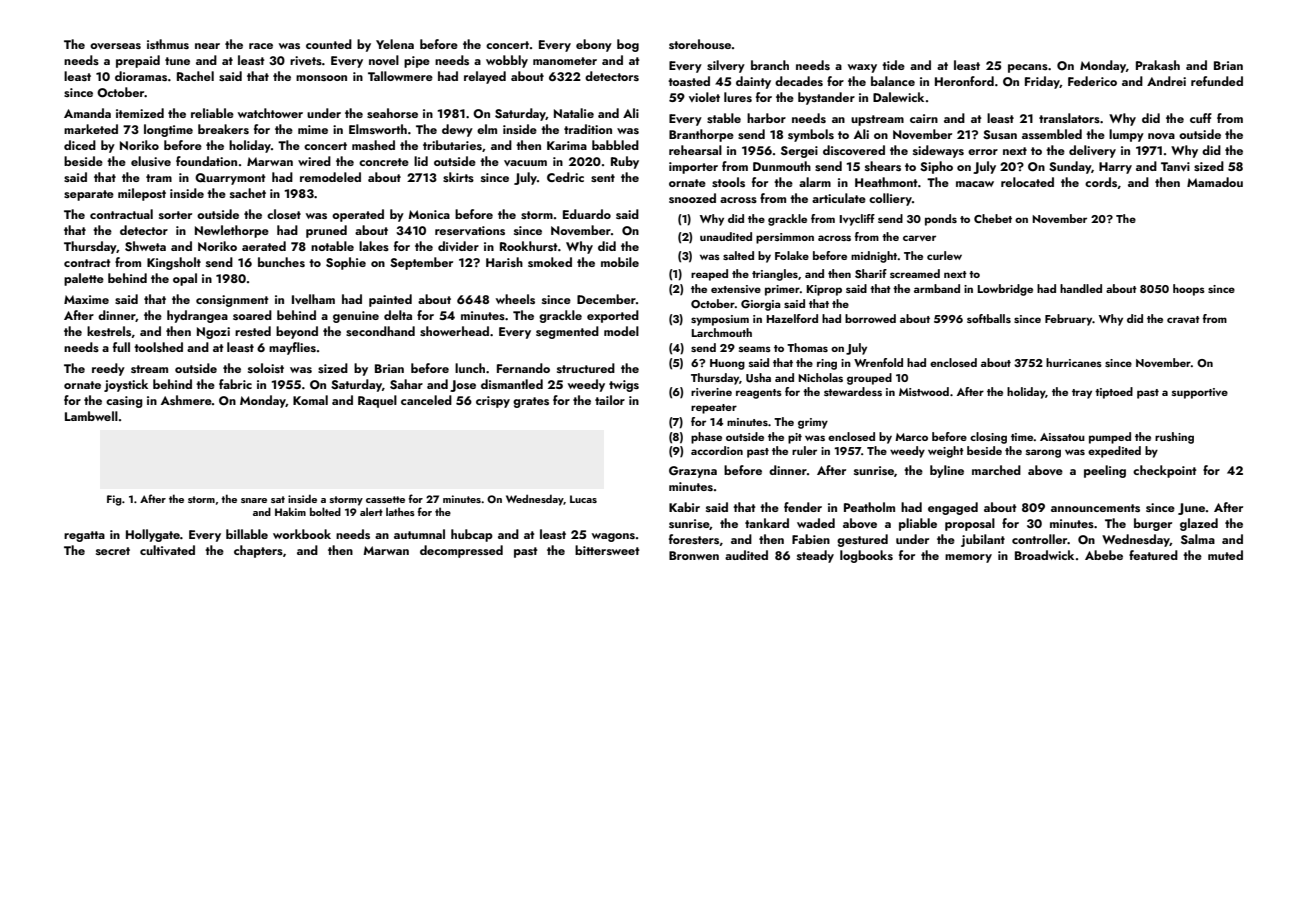  Describe the element at coordinates (1158, 65) in the screenshot. I see `Prakash` at that location.
